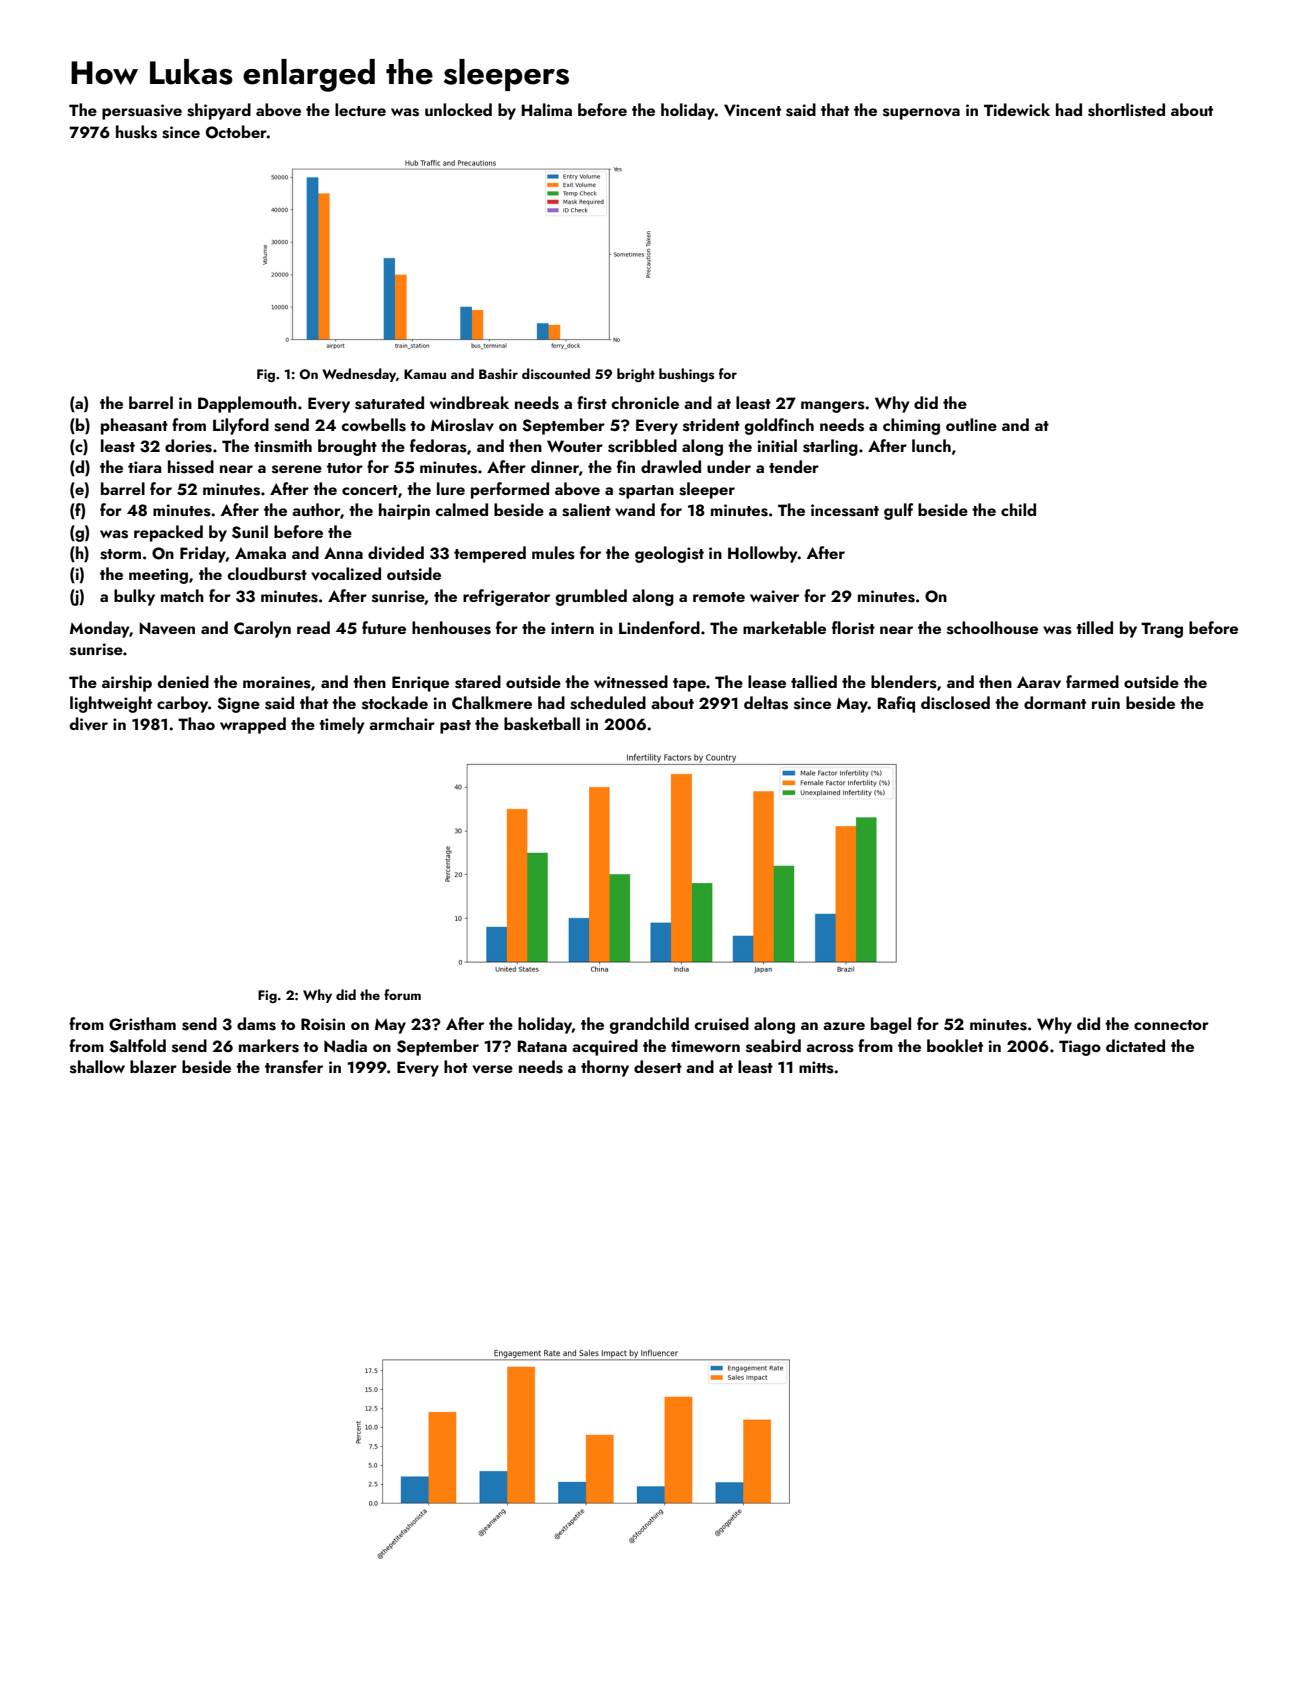  What do you see at coordinates (136, 132) in the screenshot?
I see `husks` at bounding box center [136, 132].
